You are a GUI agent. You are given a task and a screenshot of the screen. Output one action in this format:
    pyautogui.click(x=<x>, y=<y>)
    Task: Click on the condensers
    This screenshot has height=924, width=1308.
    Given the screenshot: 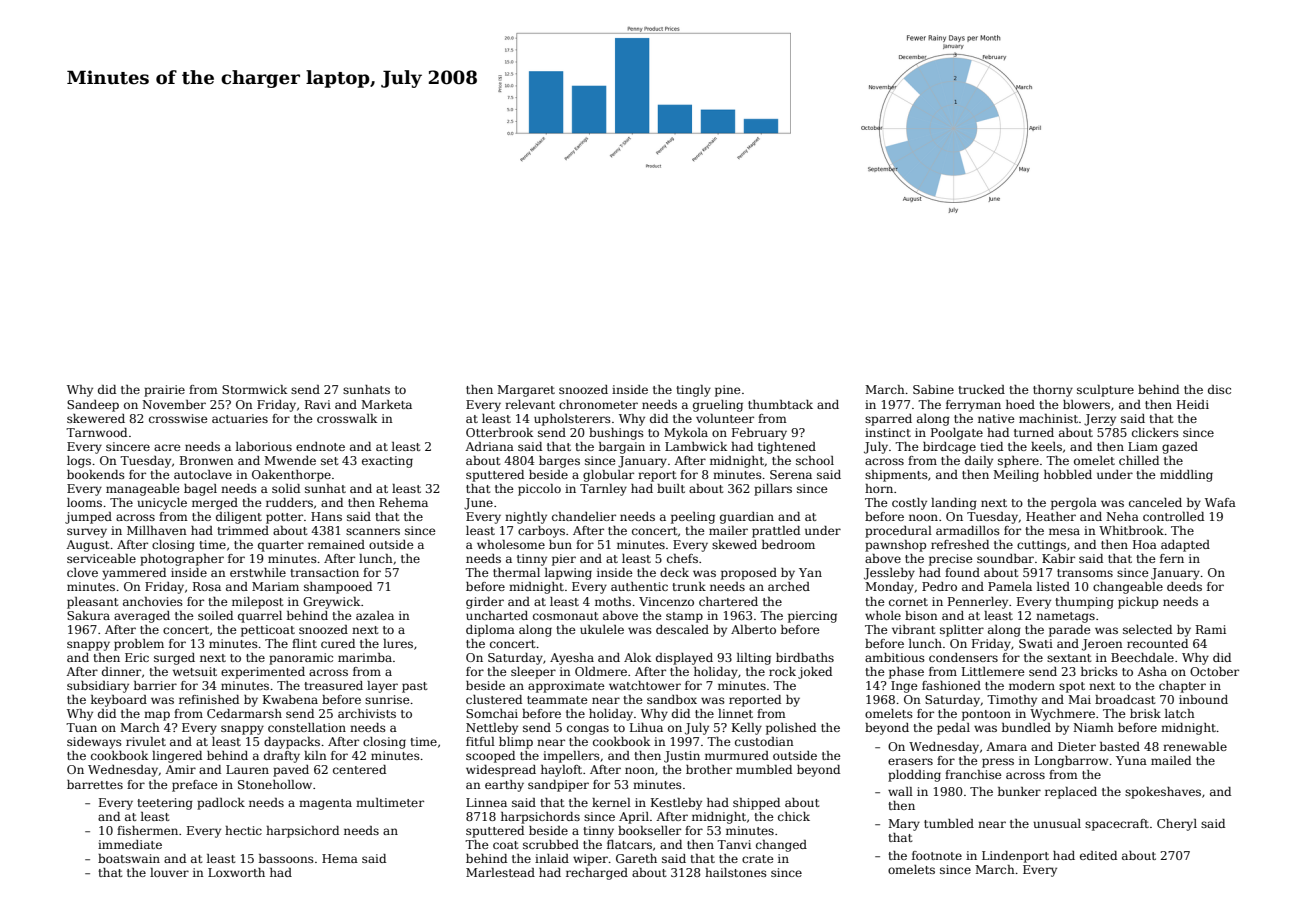 What is the action you would take?
    pyautogui.click(x=963, y=657)
